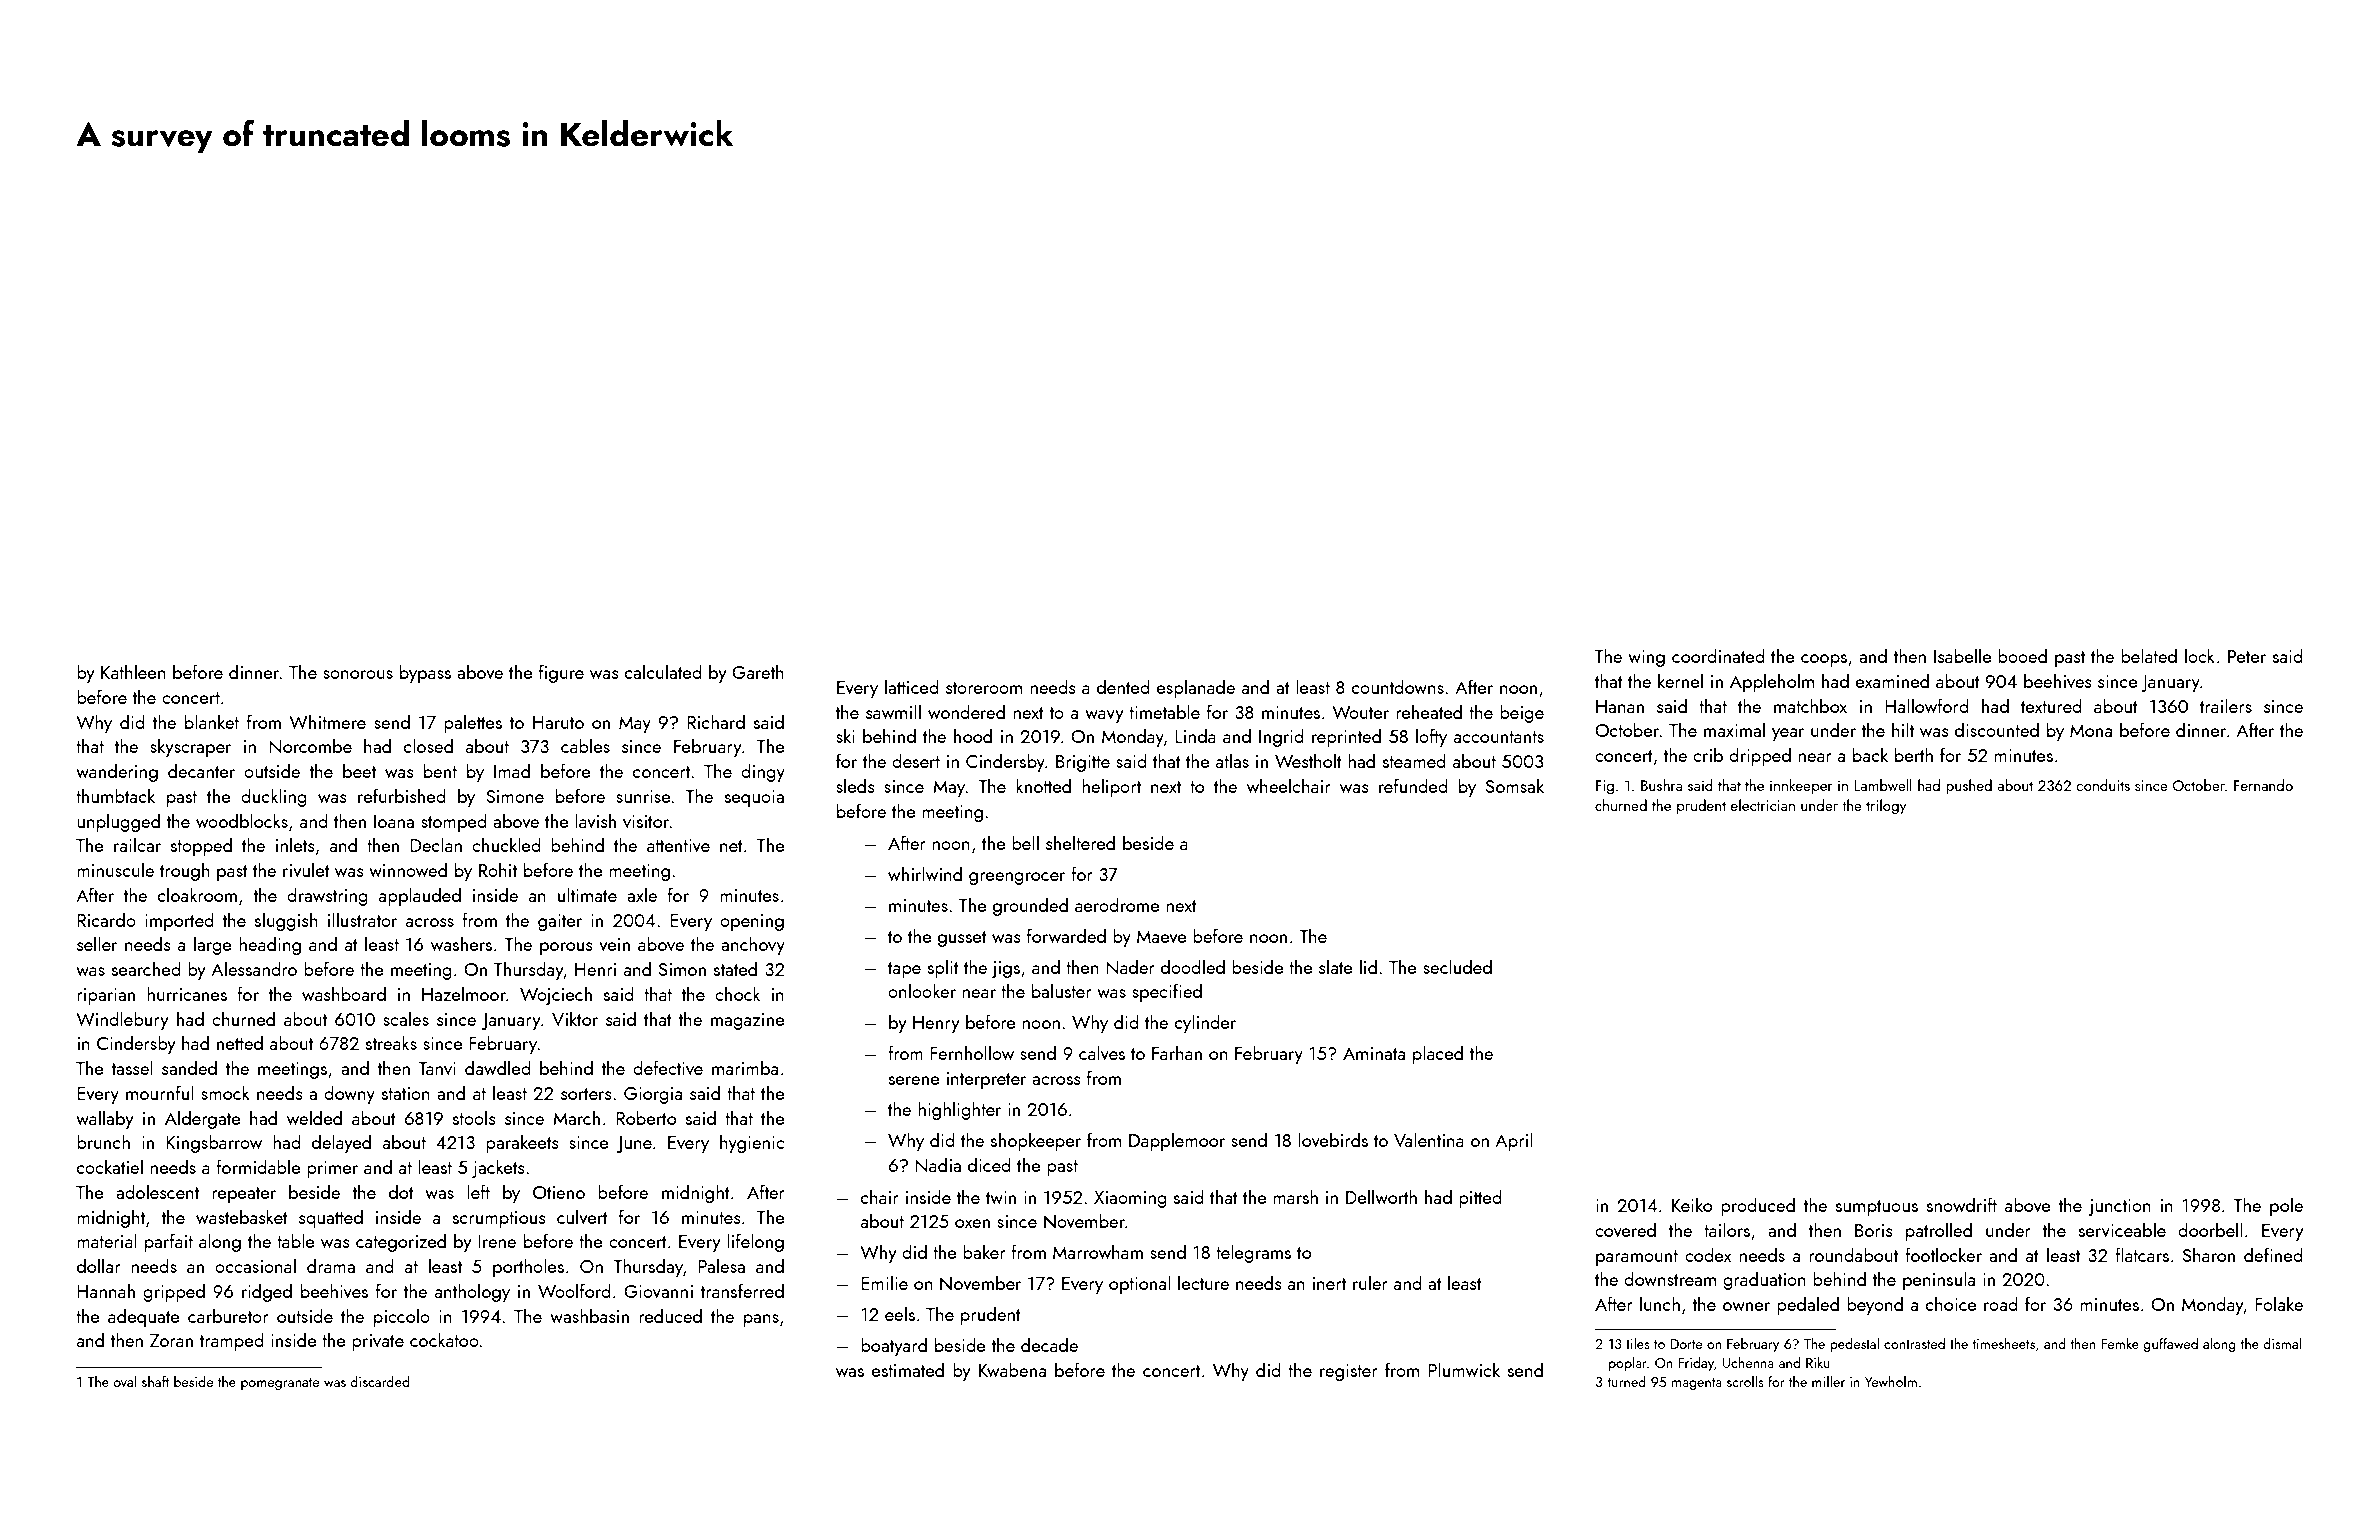 The width and height of the screenshot is (2380, 1540). Describe the element at coordinates (916, 760) in the screenshot. I see `desert` at that location.
